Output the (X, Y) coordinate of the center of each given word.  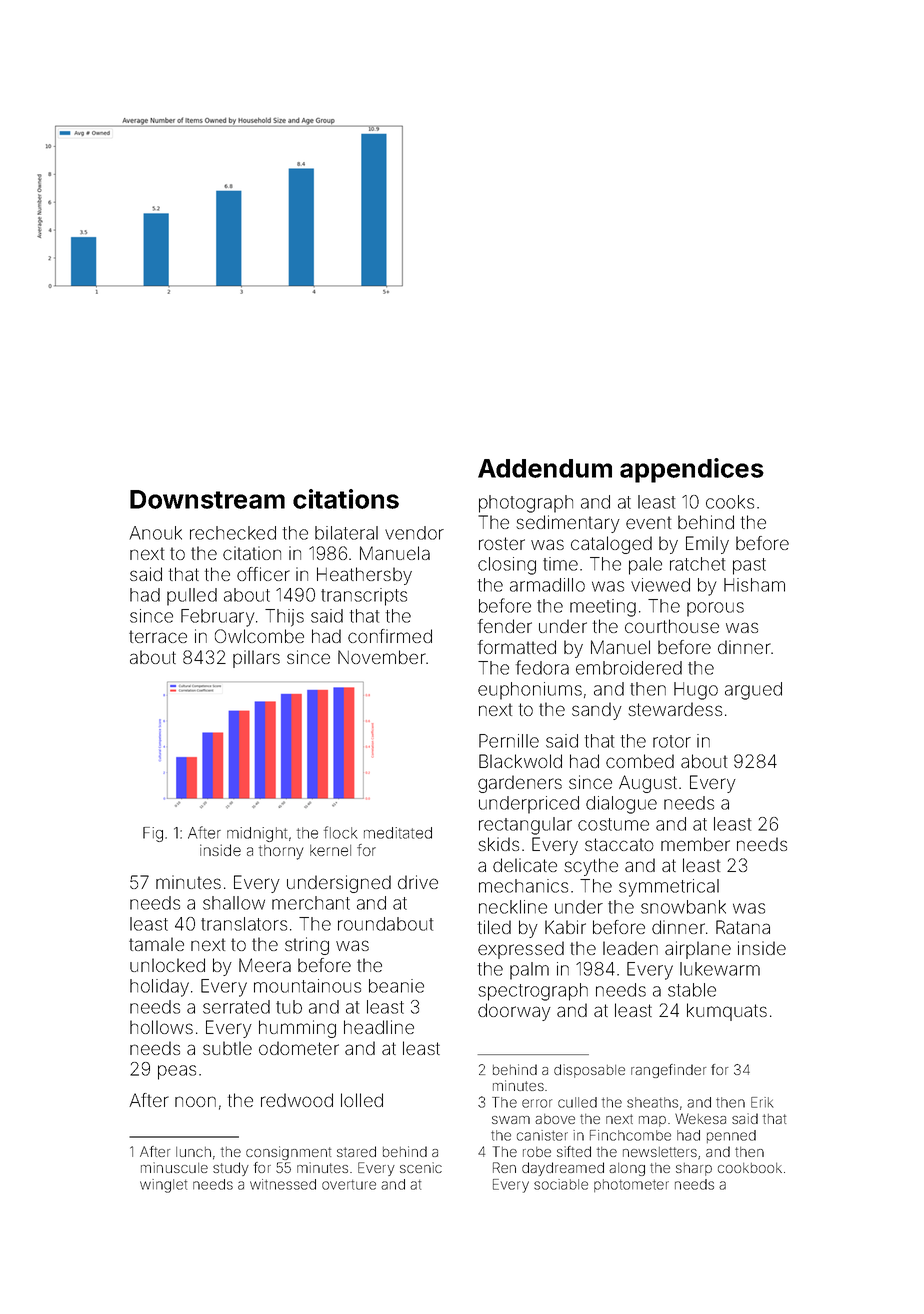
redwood (297, 1100)
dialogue (621, 805)
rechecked (233, 533)
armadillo (547, 585)
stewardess (675, 709)
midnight (257, 834)
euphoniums (530, 691)
